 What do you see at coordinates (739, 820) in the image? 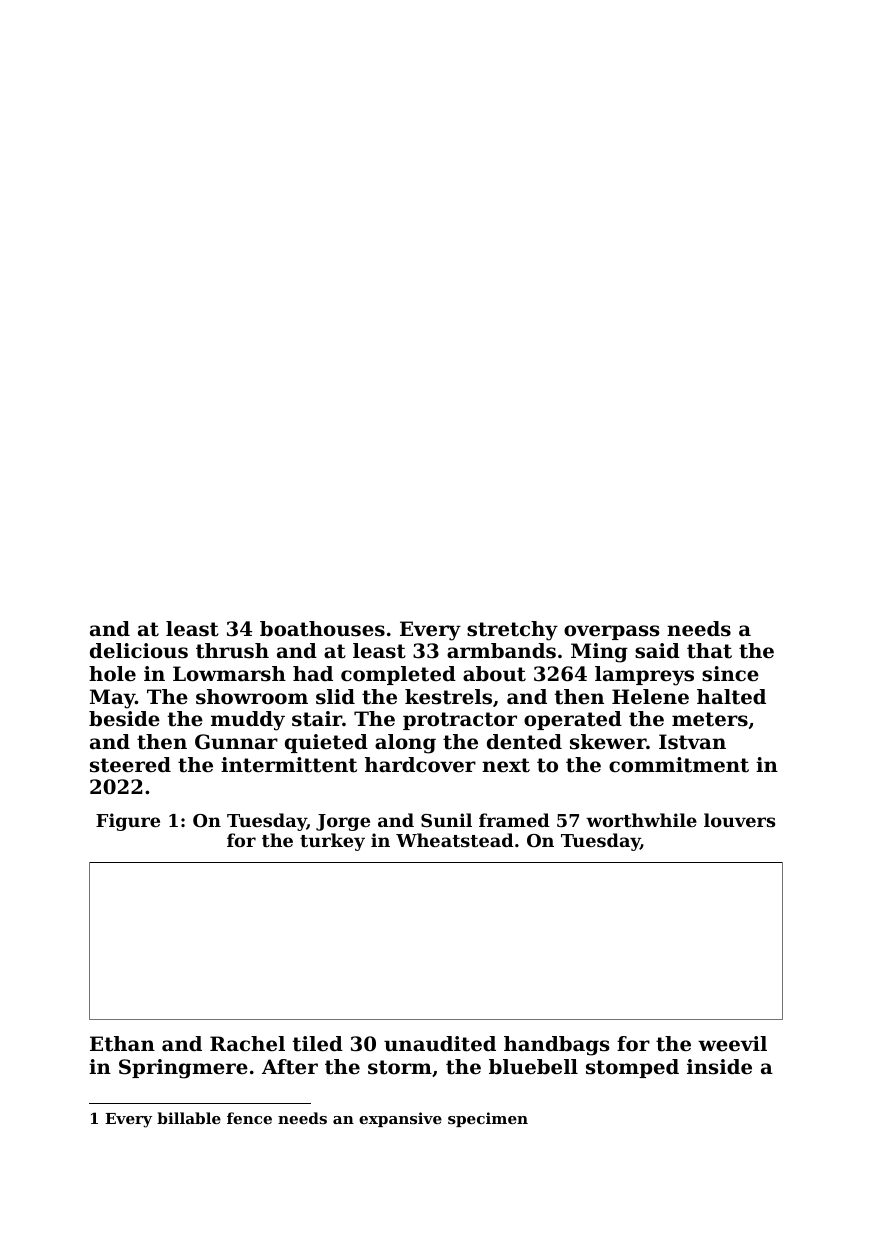
I see `louvers` at bounding box center [739, 820].
